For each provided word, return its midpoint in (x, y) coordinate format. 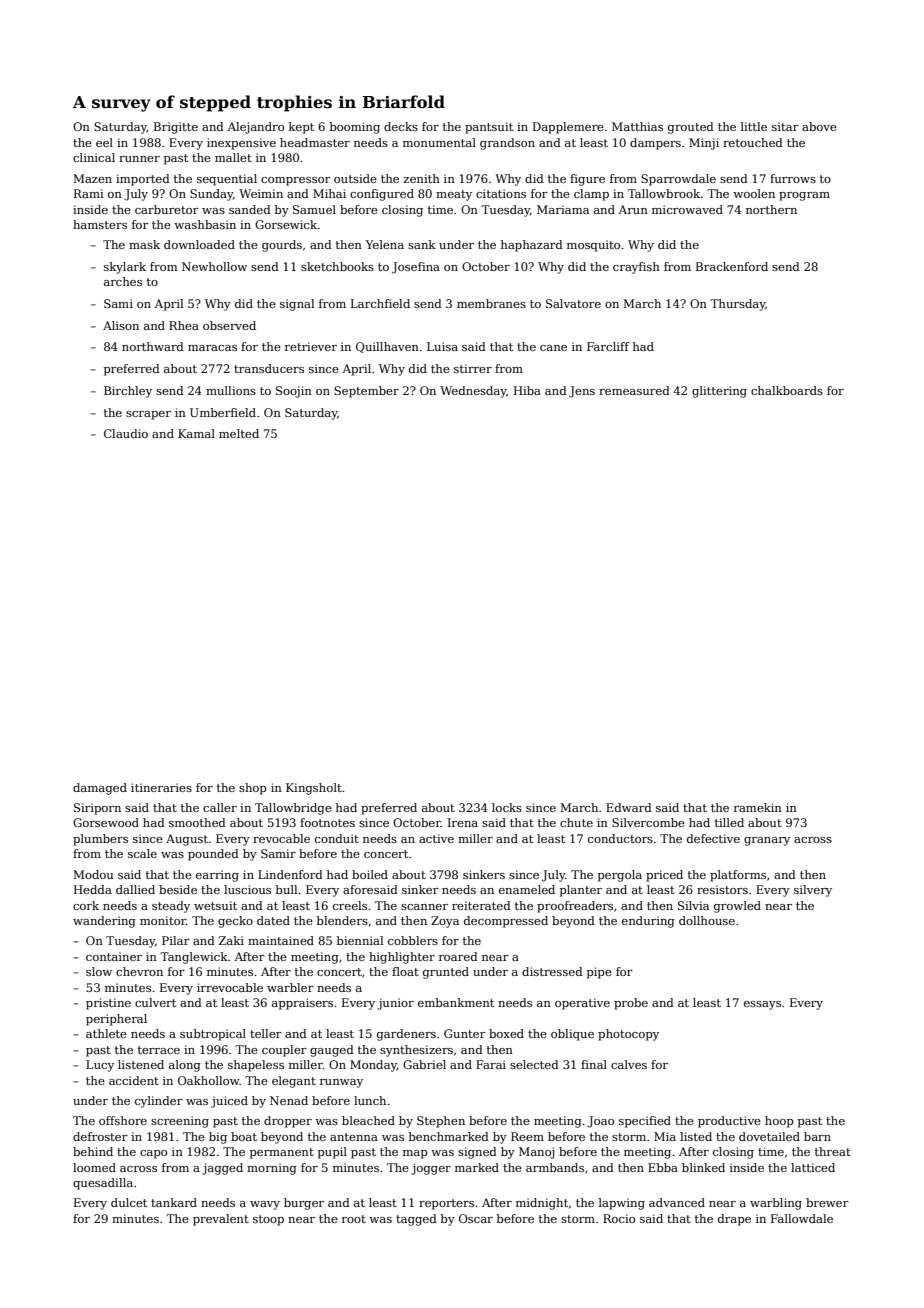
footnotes (327, 822)
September (366, 392)
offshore (123, 1120)
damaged (100, 789)
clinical (94, 157)
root (354, 1219)
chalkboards (787, 390)
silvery (813, 891)
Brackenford (732, 266)
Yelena (384, 244)
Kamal (196, 433)
